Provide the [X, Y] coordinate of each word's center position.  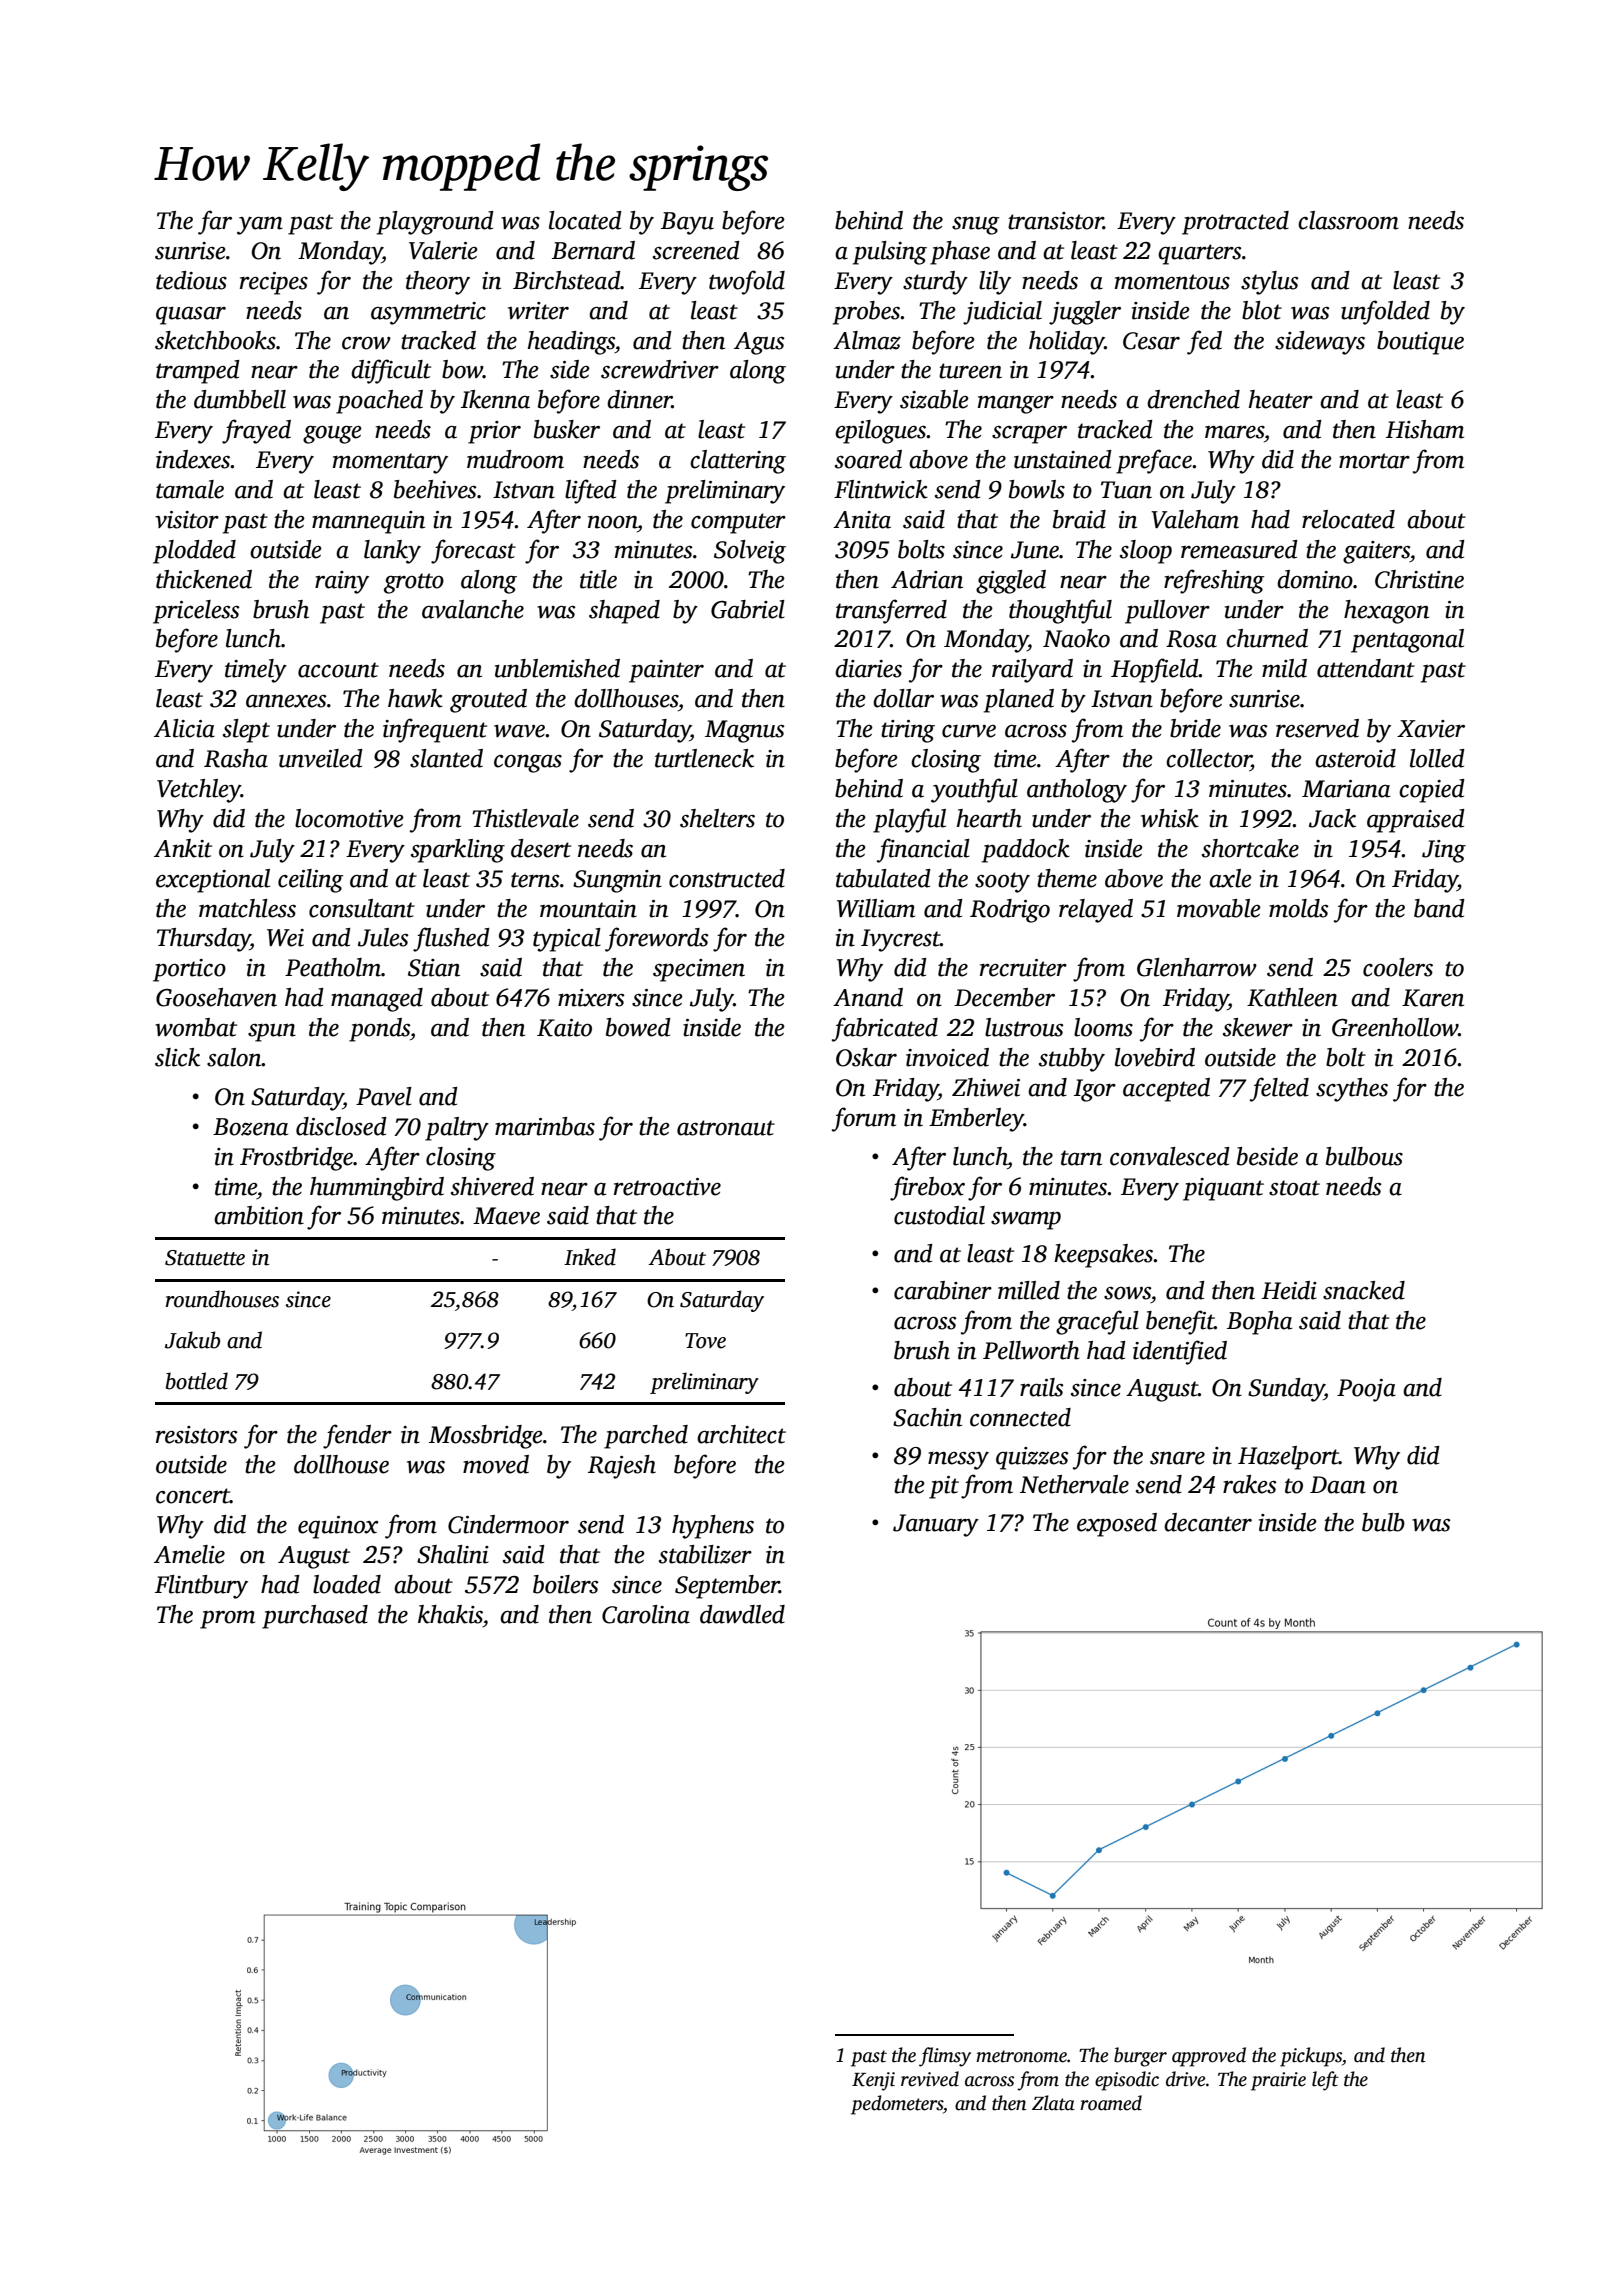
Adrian [927, 579]
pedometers [897, 2105]
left [1325, 2081]
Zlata [1053, 2103]
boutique [1420, 343]
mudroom [515, 459]
